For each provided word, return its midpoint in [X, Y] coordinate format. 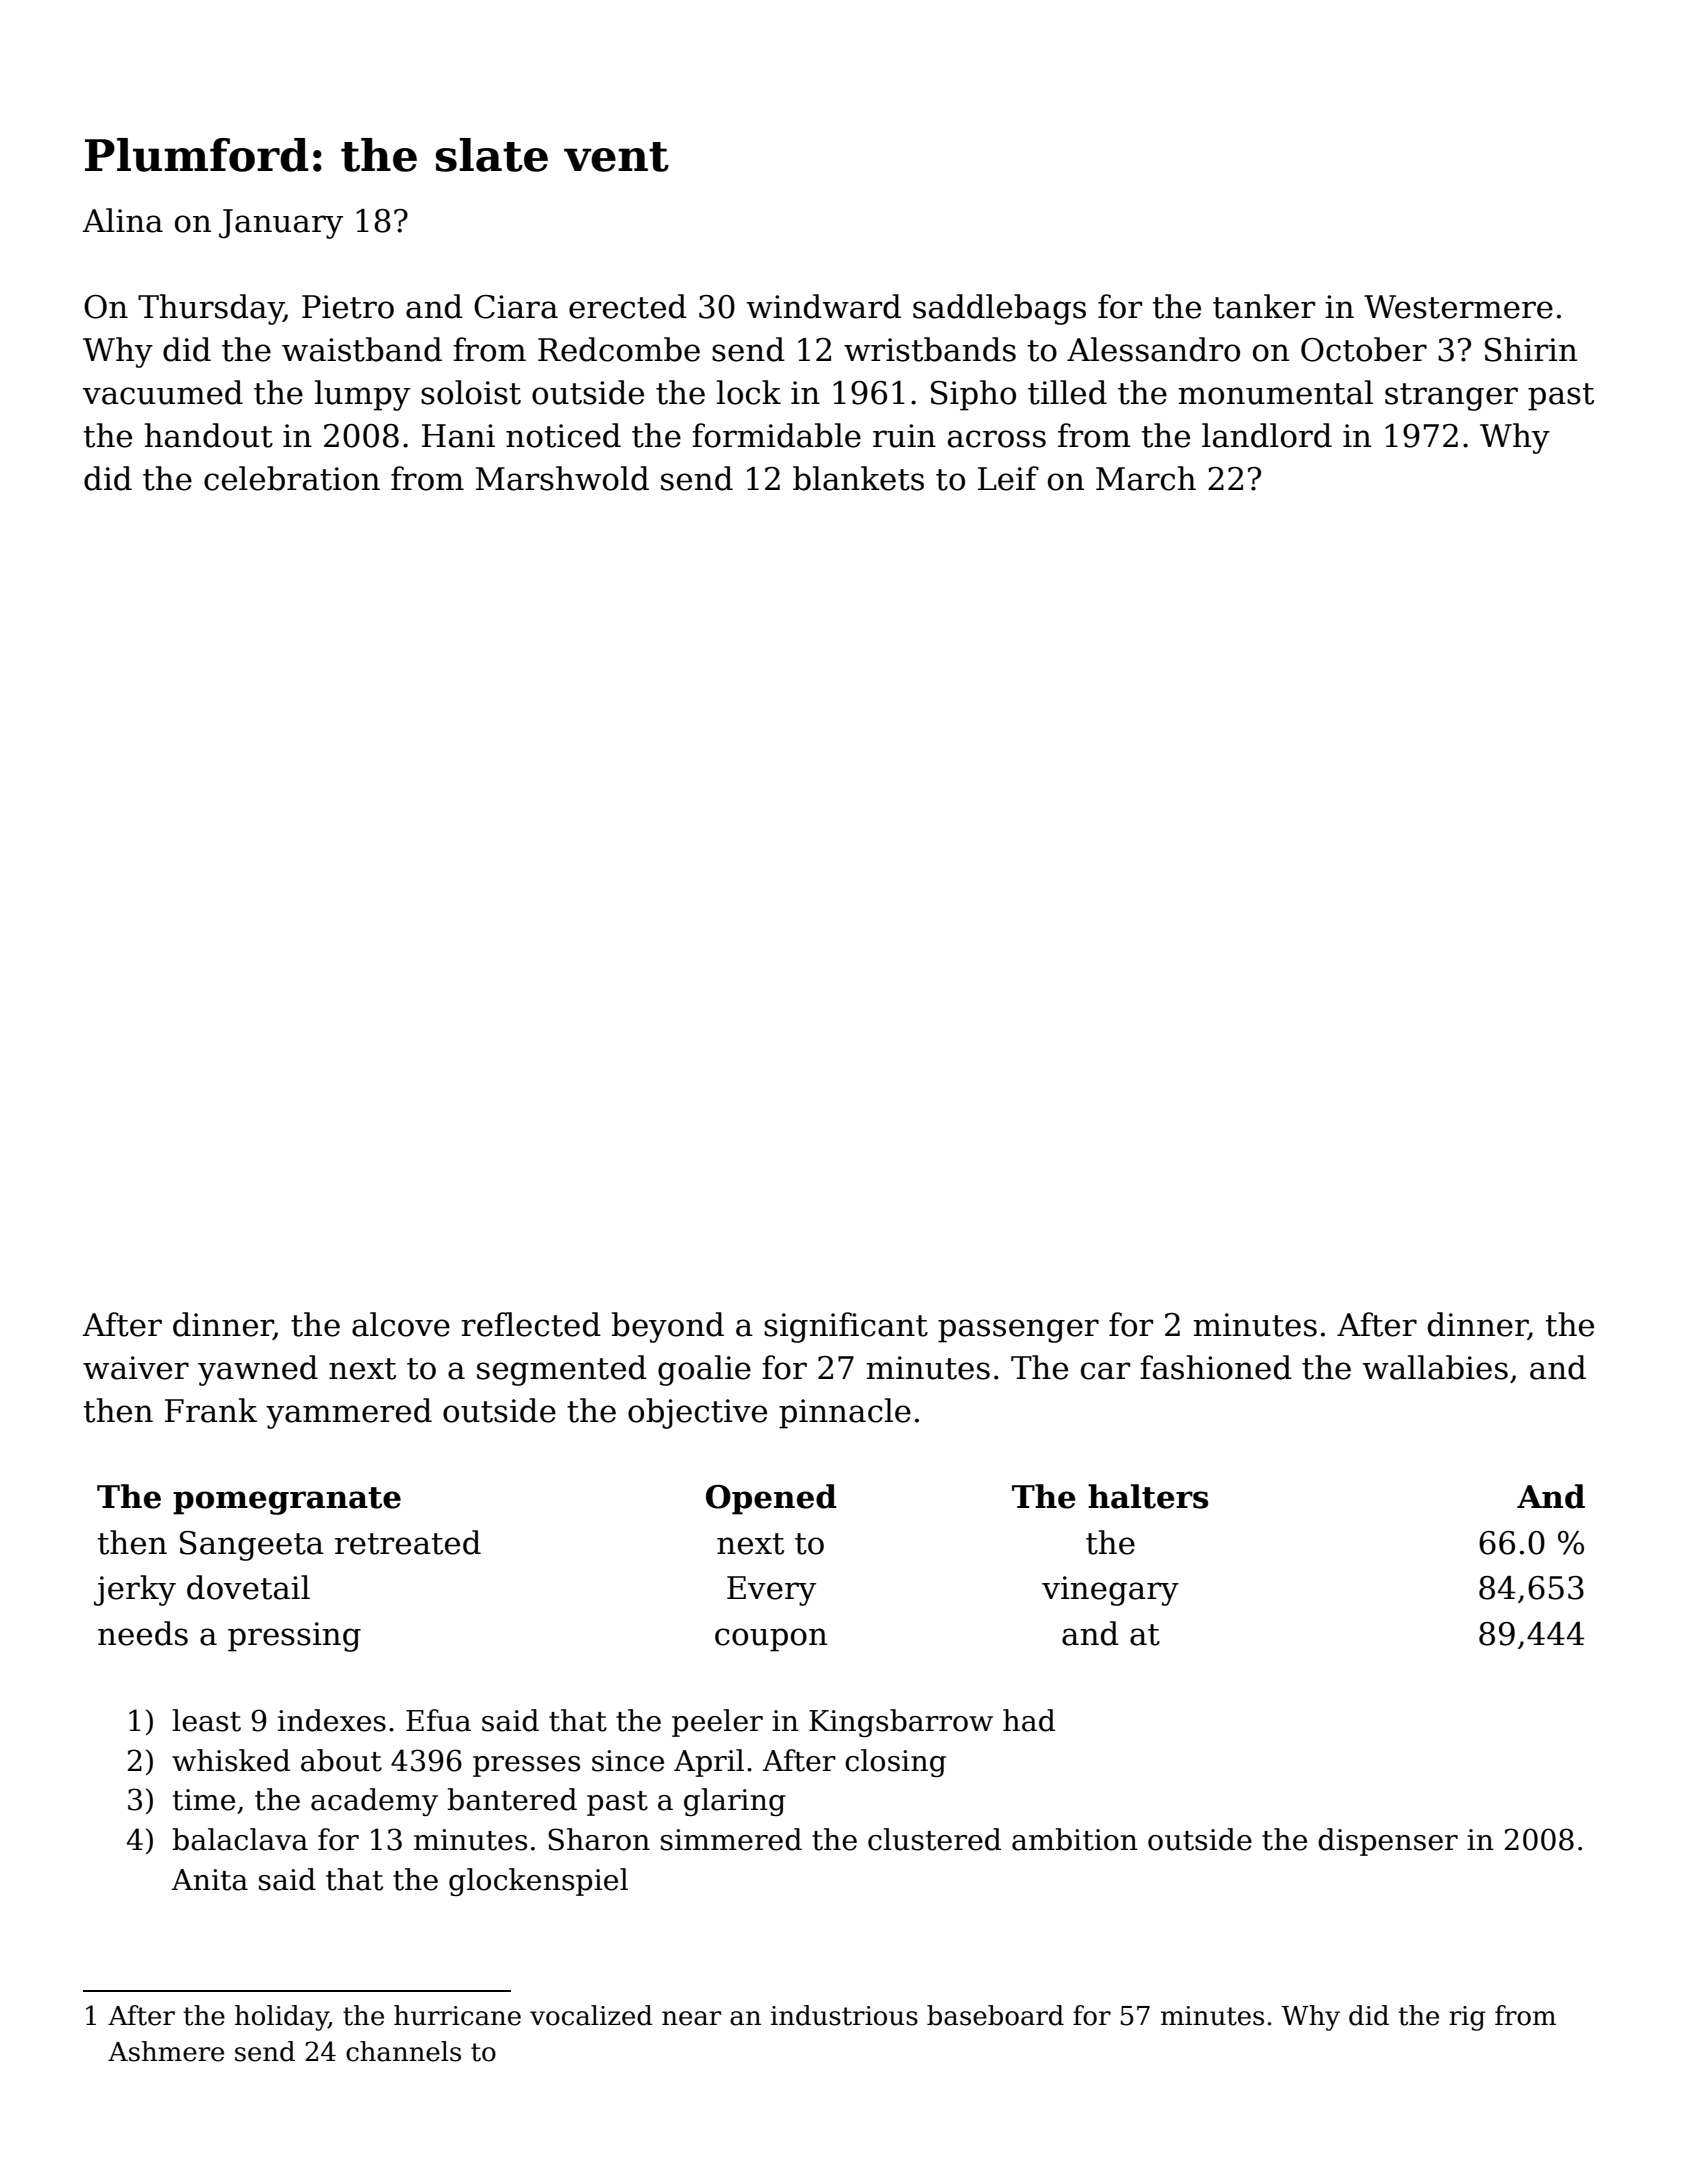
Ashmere [166, 2051]
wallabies [1435, 1367]
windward [823, 306]
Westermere [1458, 307]
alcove [401, 1324]
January [281, 224]
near [691, 2018]
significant [846, 1327]
